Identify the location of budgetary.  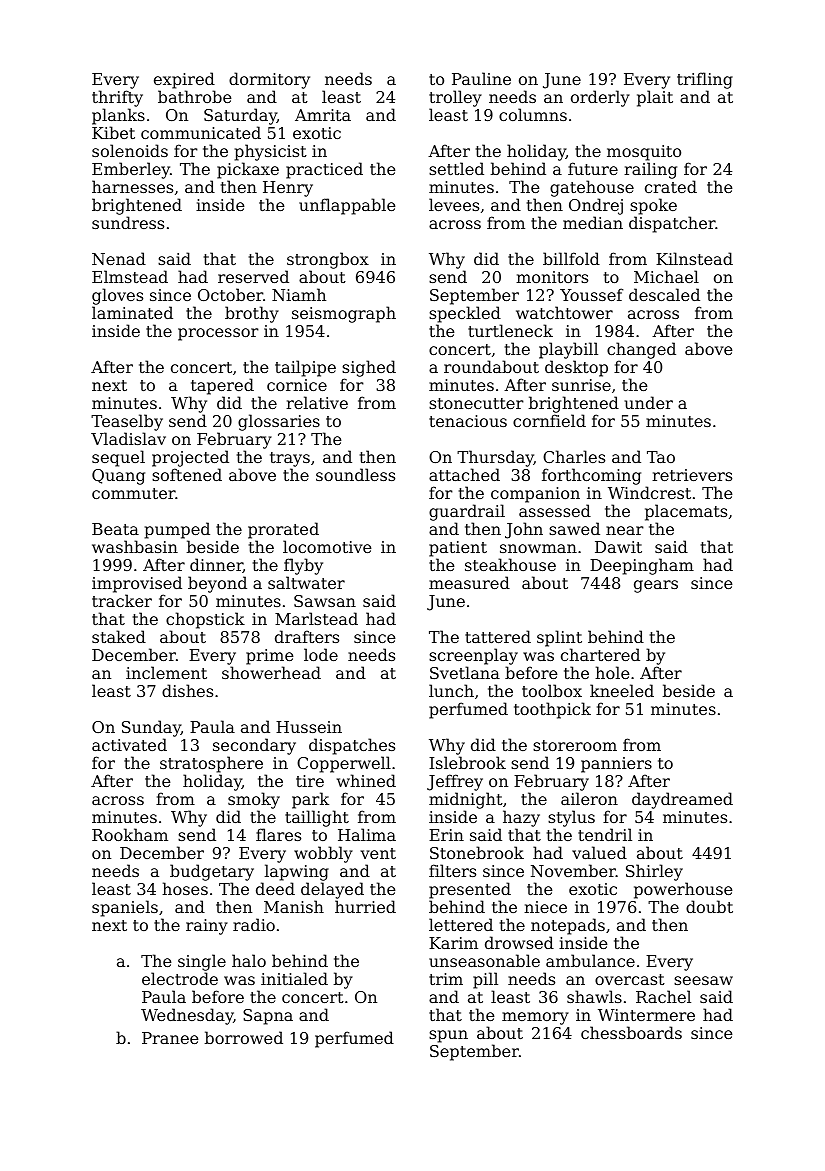
(212, 872).
